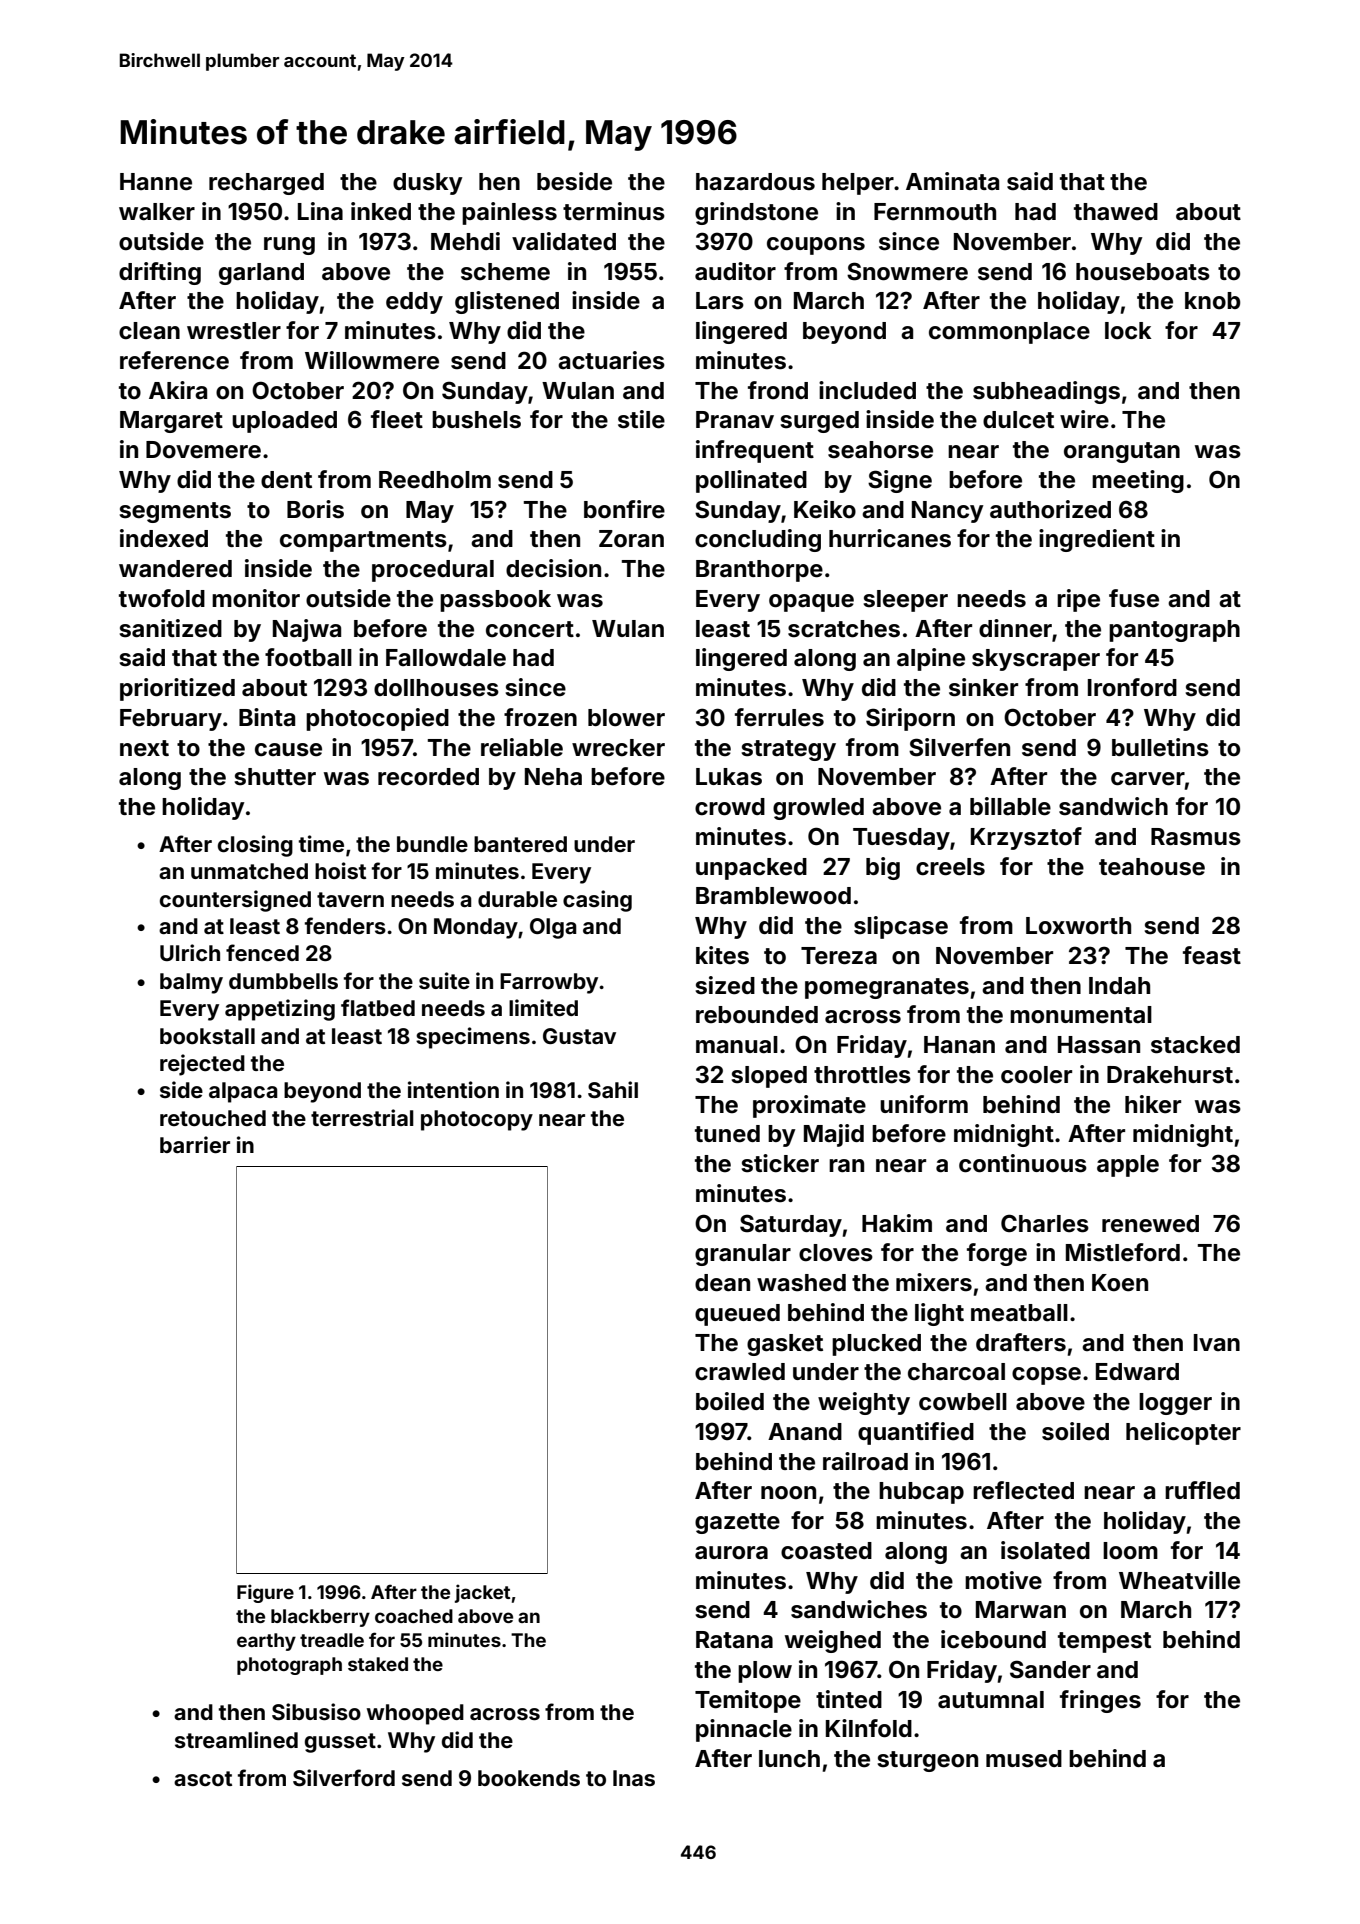 This screenshot has width=1360, height=1924. I want to click on football, so click(308, 657).
